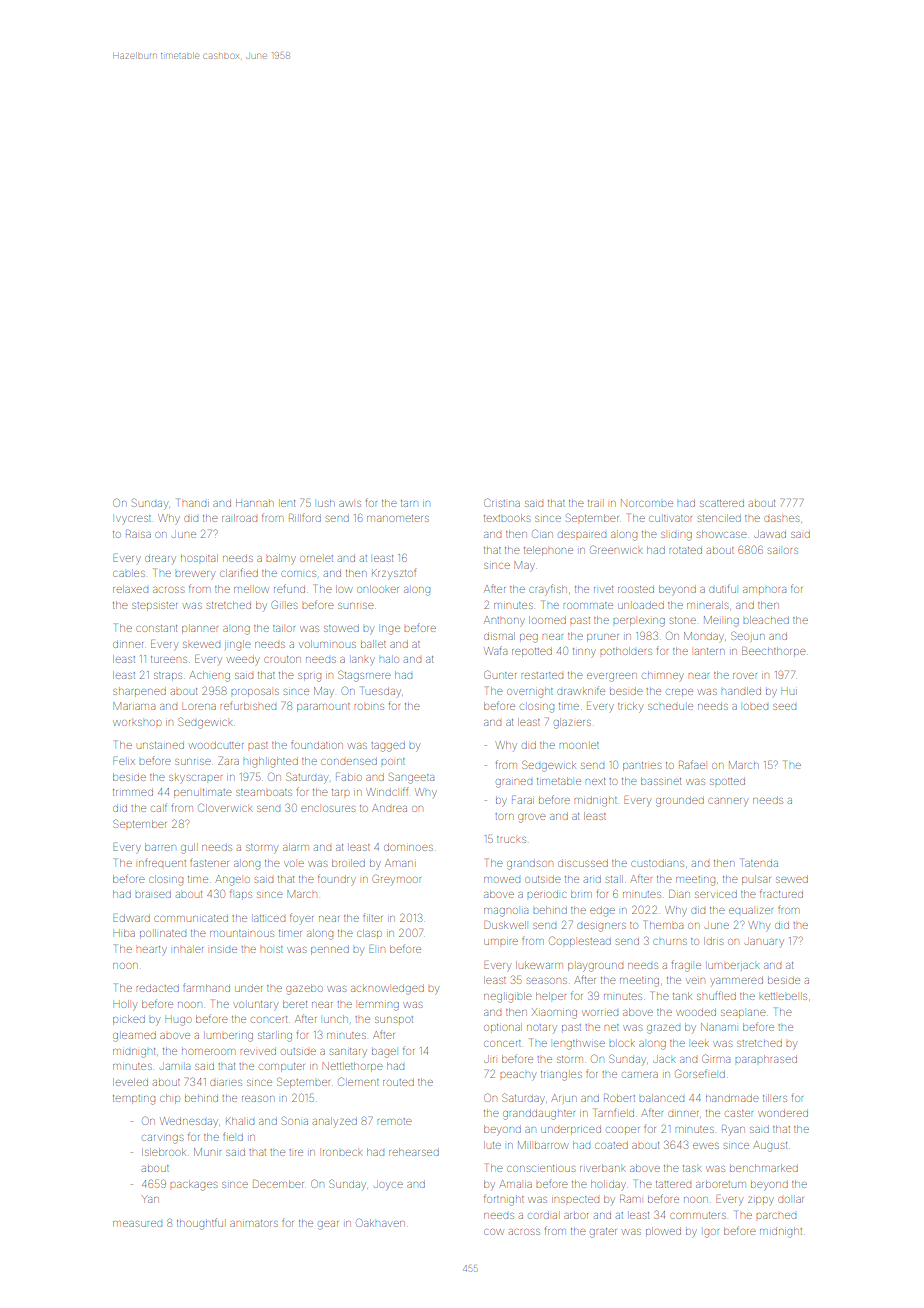 This image has width=924, height=1308. I want to click on calf, so click(159, 807).
